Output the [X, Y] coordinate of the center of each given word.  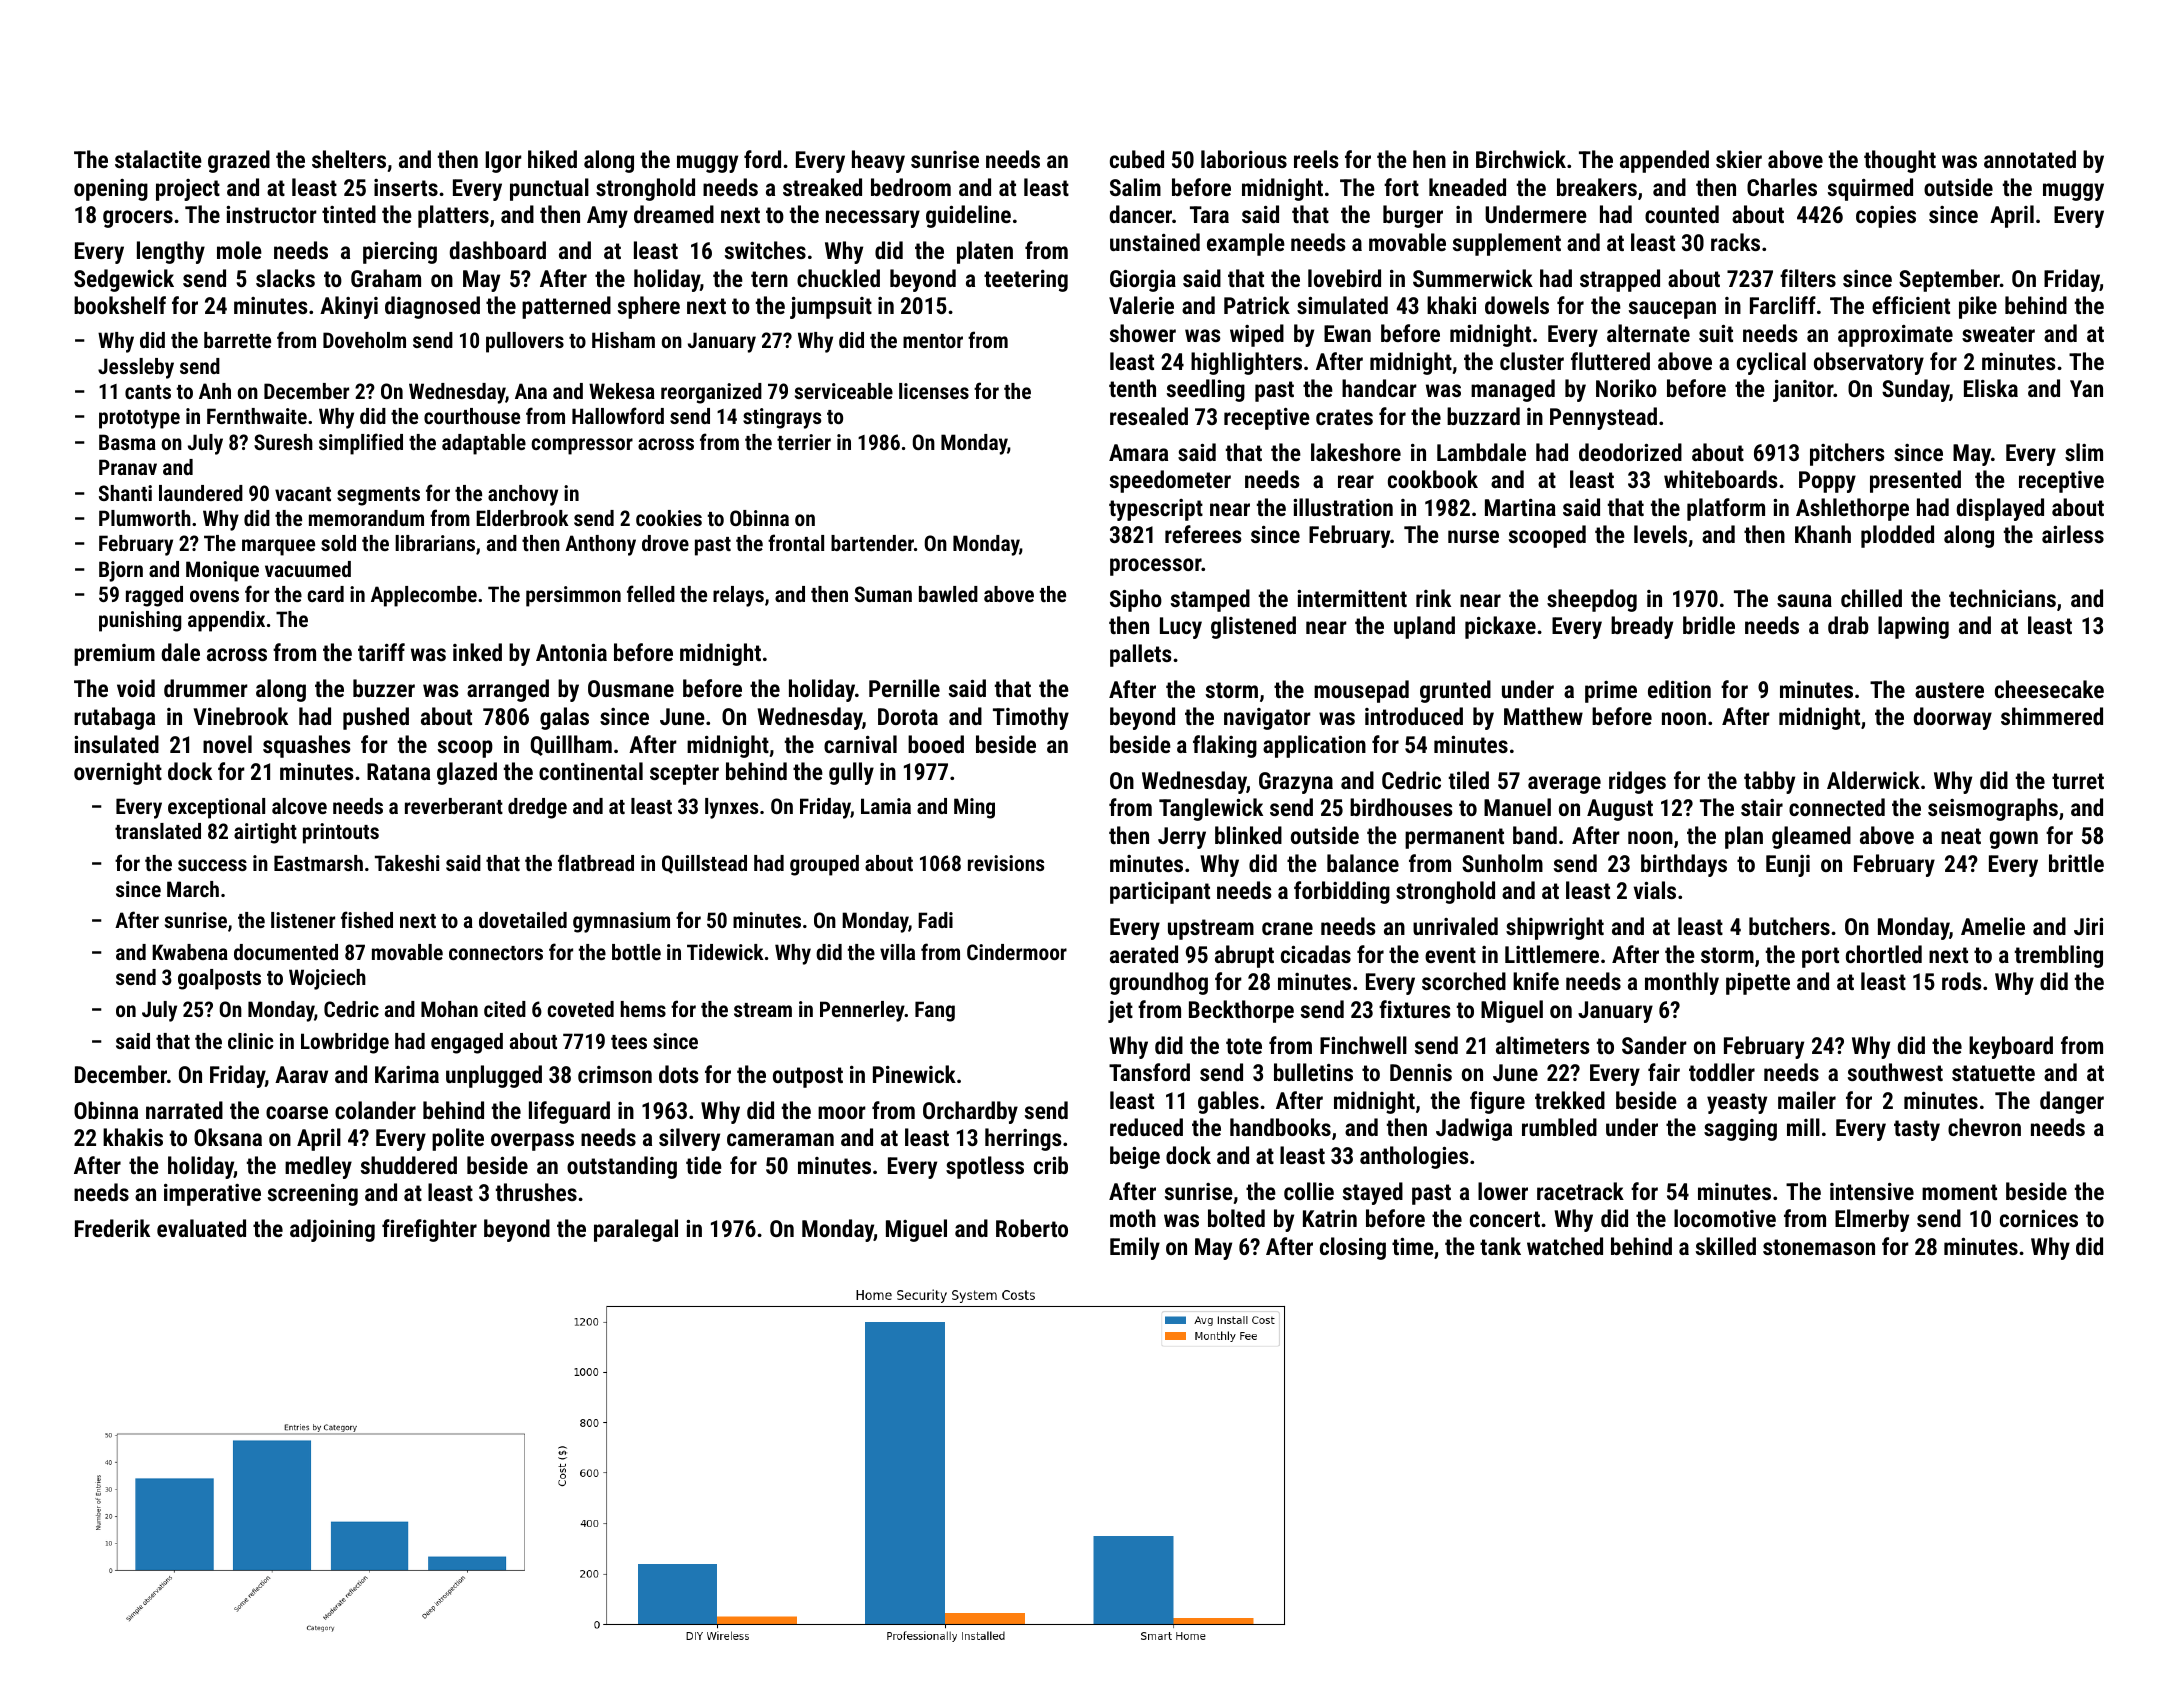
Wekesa [622, 391]
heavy [878, 161]
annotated [2030, 159]
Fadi [935, 920]
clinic [250, 1041]
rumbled [1559, 1127]
